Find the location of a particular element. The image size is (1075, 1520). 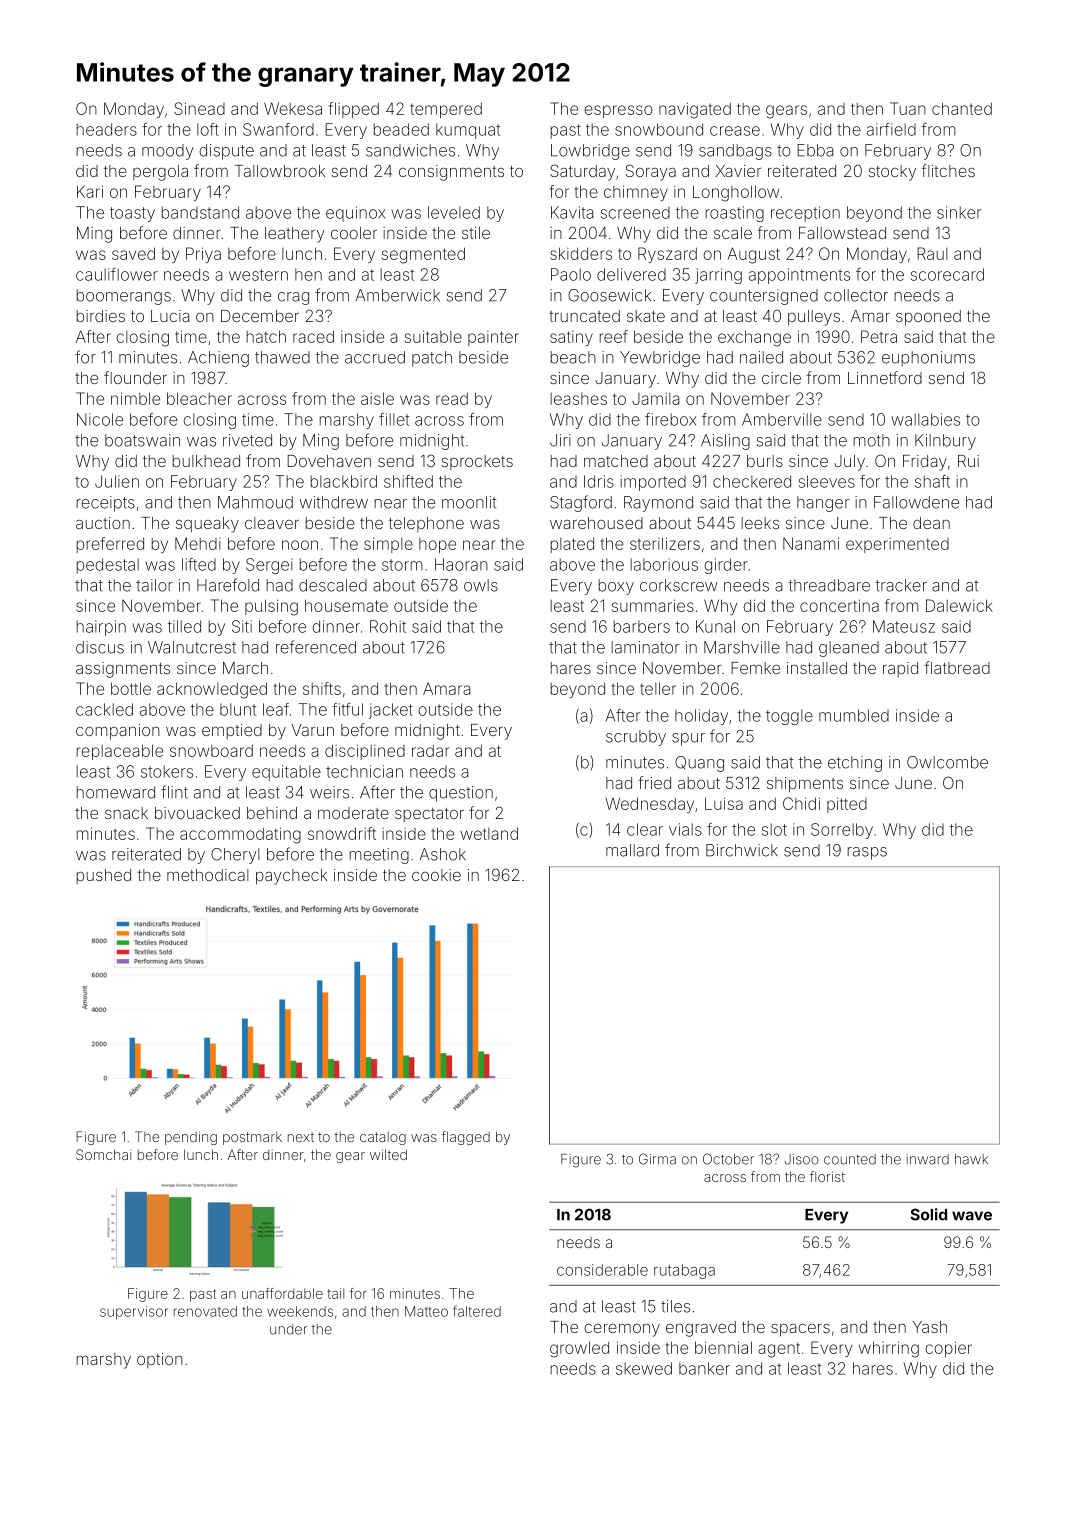

Owlcombe is located at coordinates (947, 762).
